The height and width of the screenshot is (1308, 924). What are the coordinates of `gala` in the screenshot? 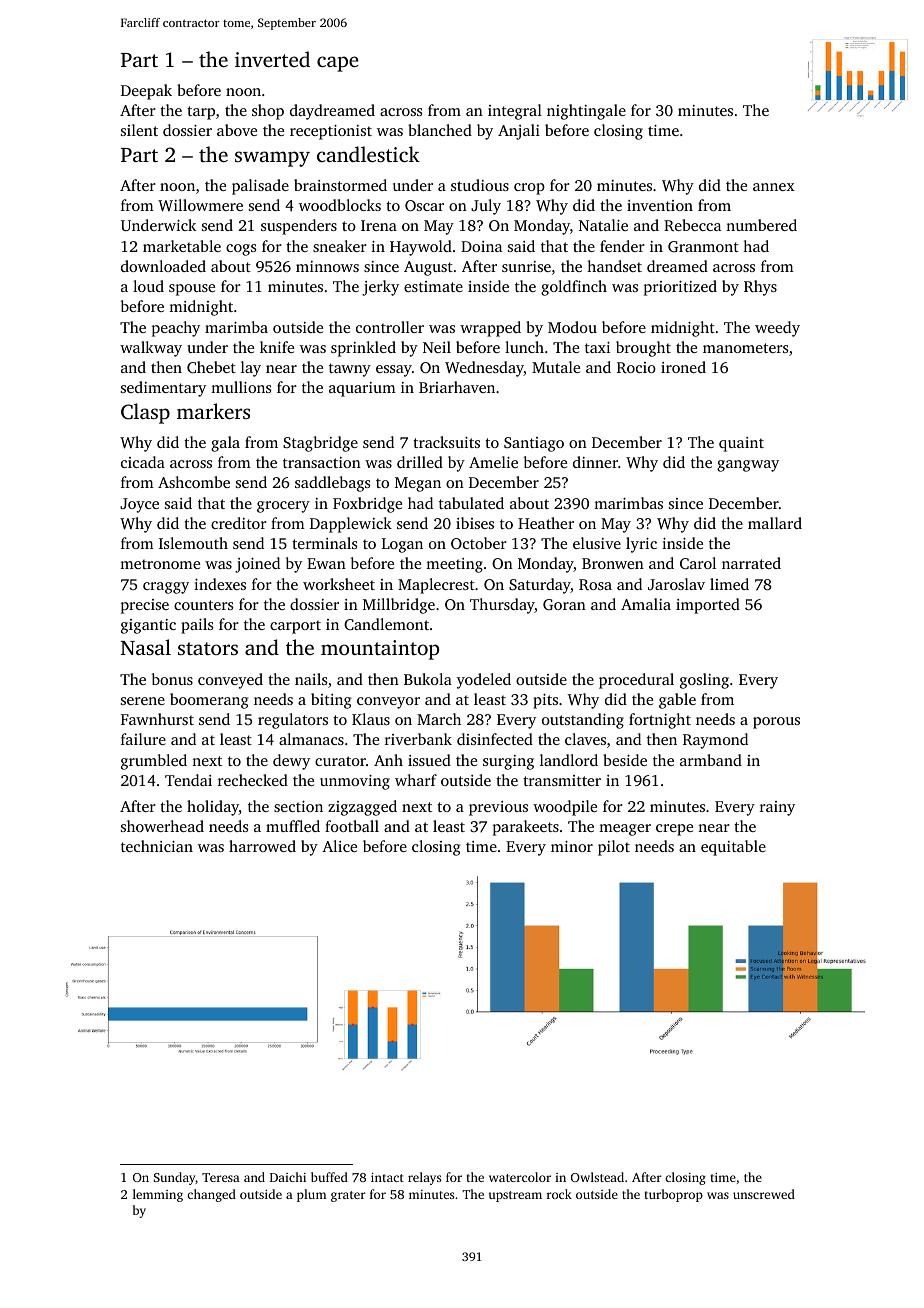 It's located at (225, 444).
